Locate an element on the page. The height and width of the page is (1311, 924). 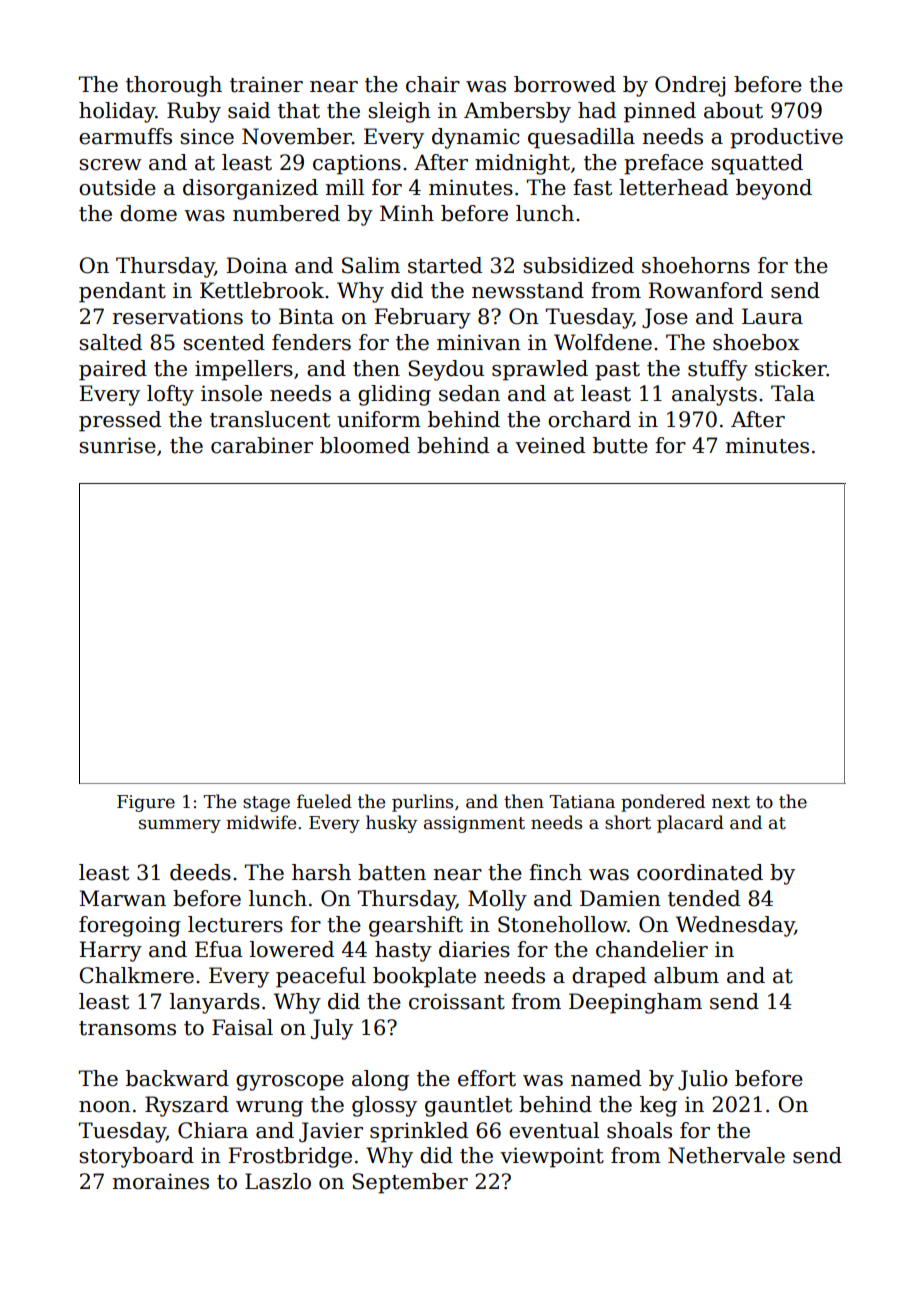
Seydou is located at coordinates (446, 370).
